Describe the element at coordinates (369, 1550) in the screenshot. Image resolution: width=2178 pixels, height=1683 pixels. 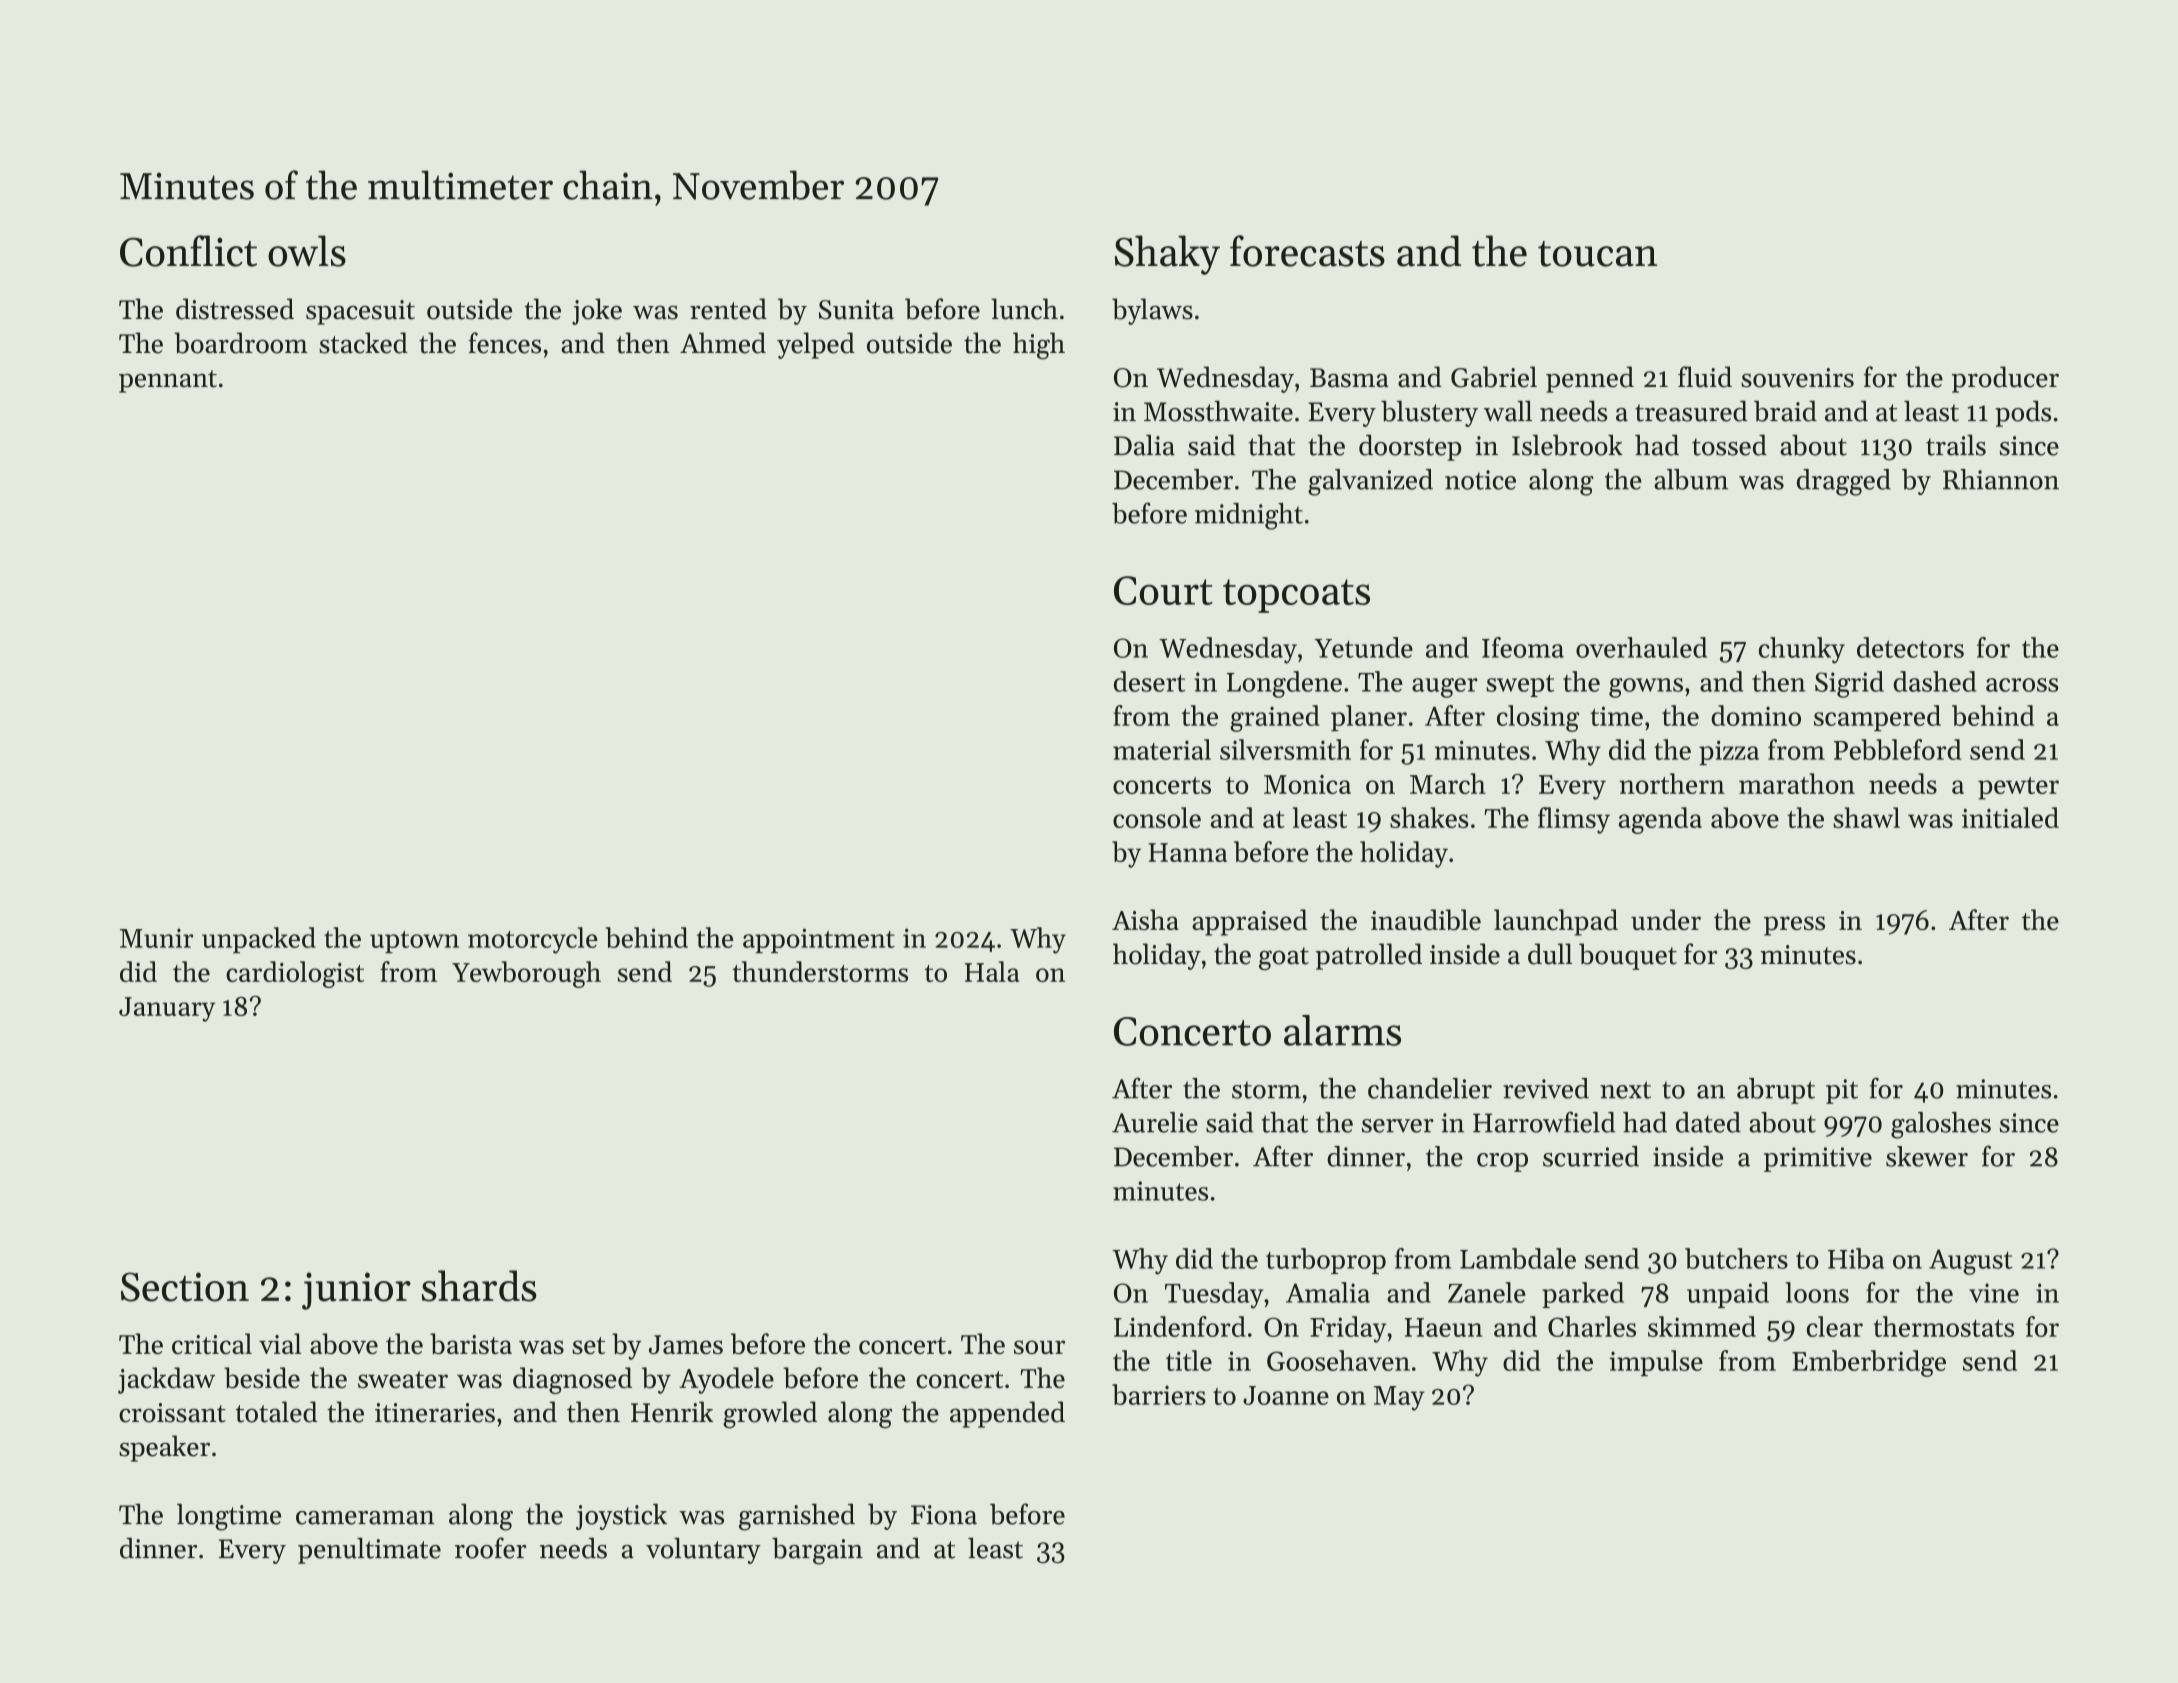
I see `penultimate` at that location.
